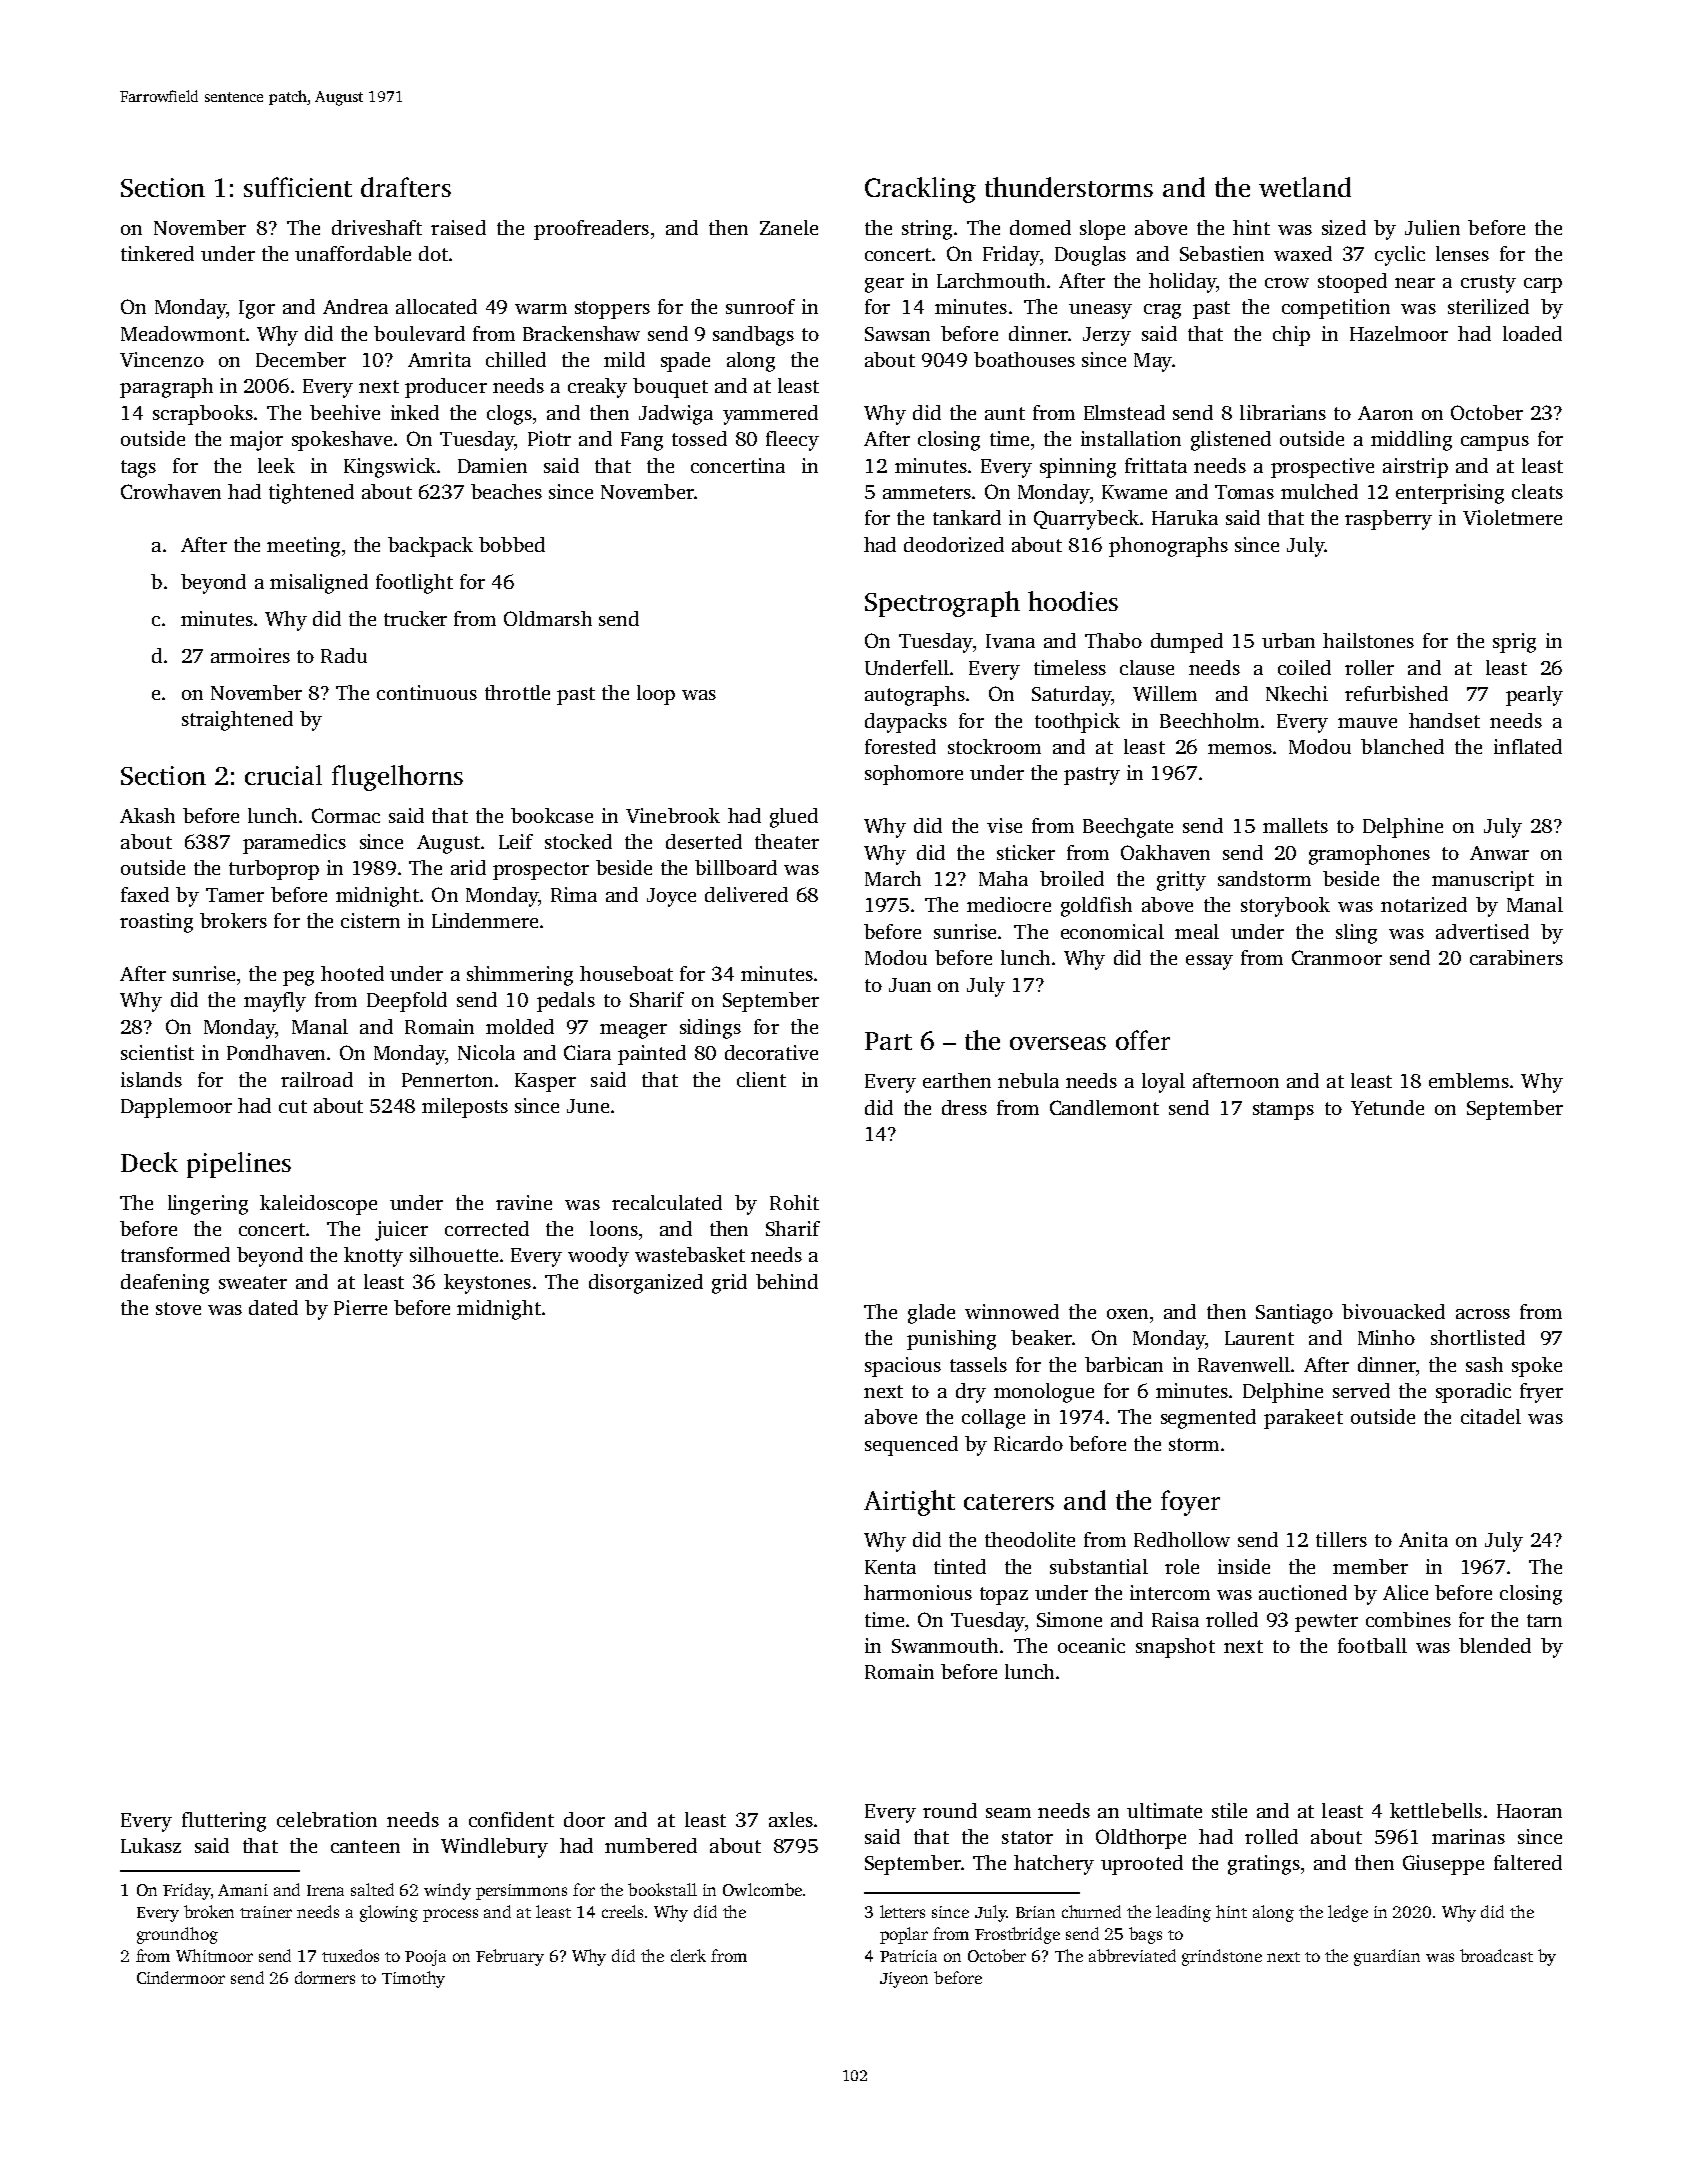  Describe the element at coordinates (147, 815) in the image. I see `Akash` at that location.
